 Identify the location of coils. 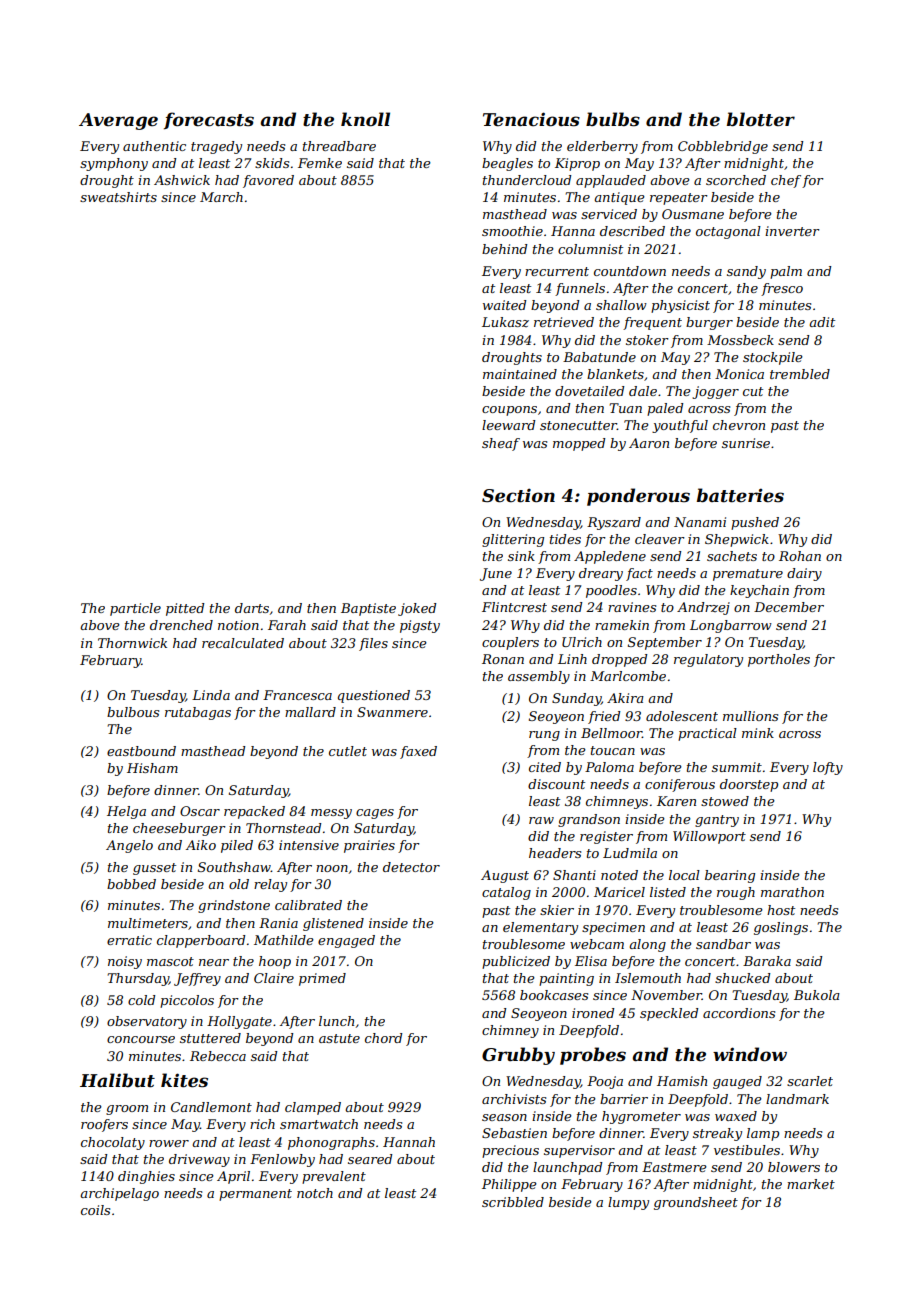
(95, 1210).
